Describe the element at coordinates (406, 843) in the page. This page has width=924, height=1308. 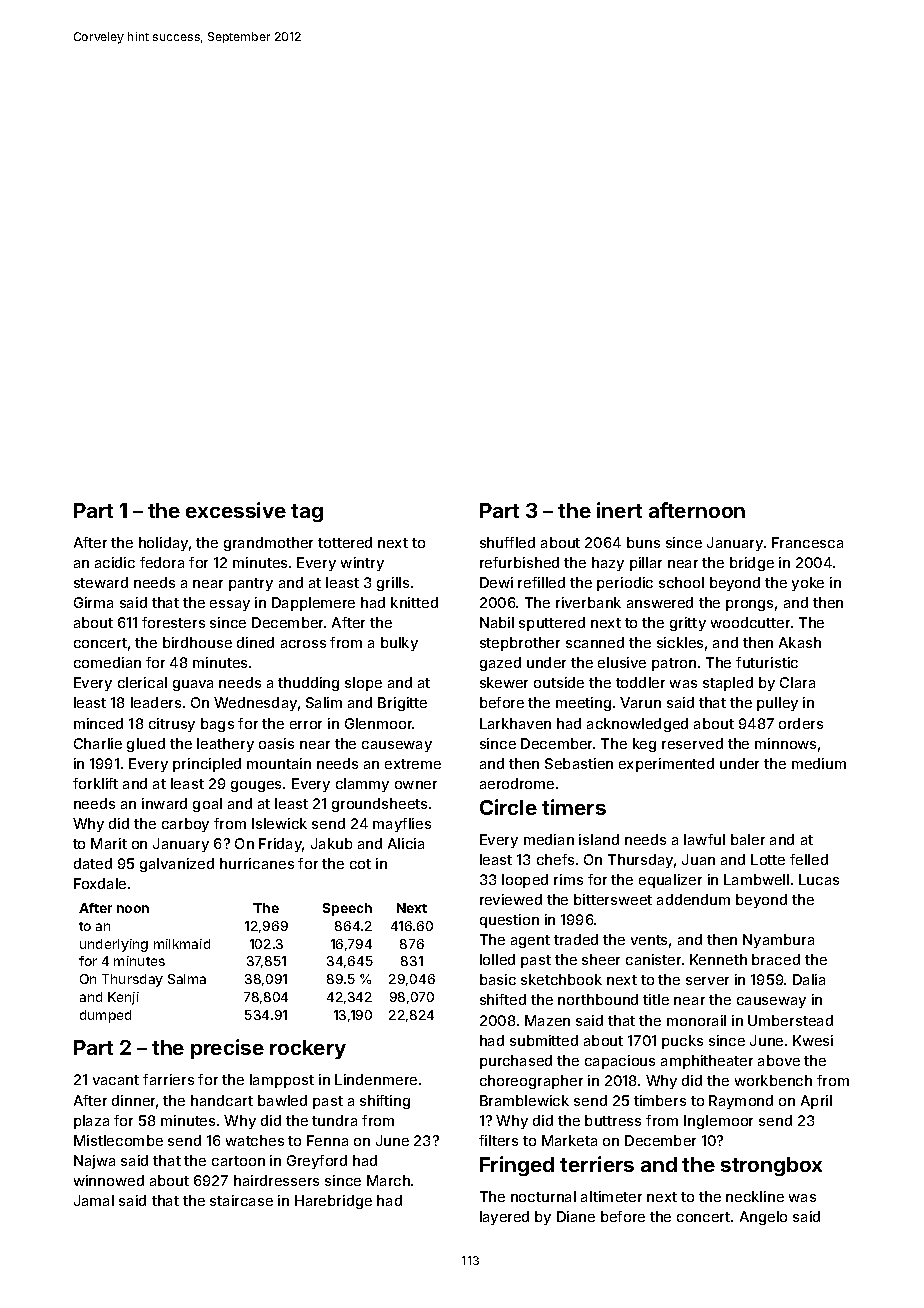
I see `Alicia` at that location.
